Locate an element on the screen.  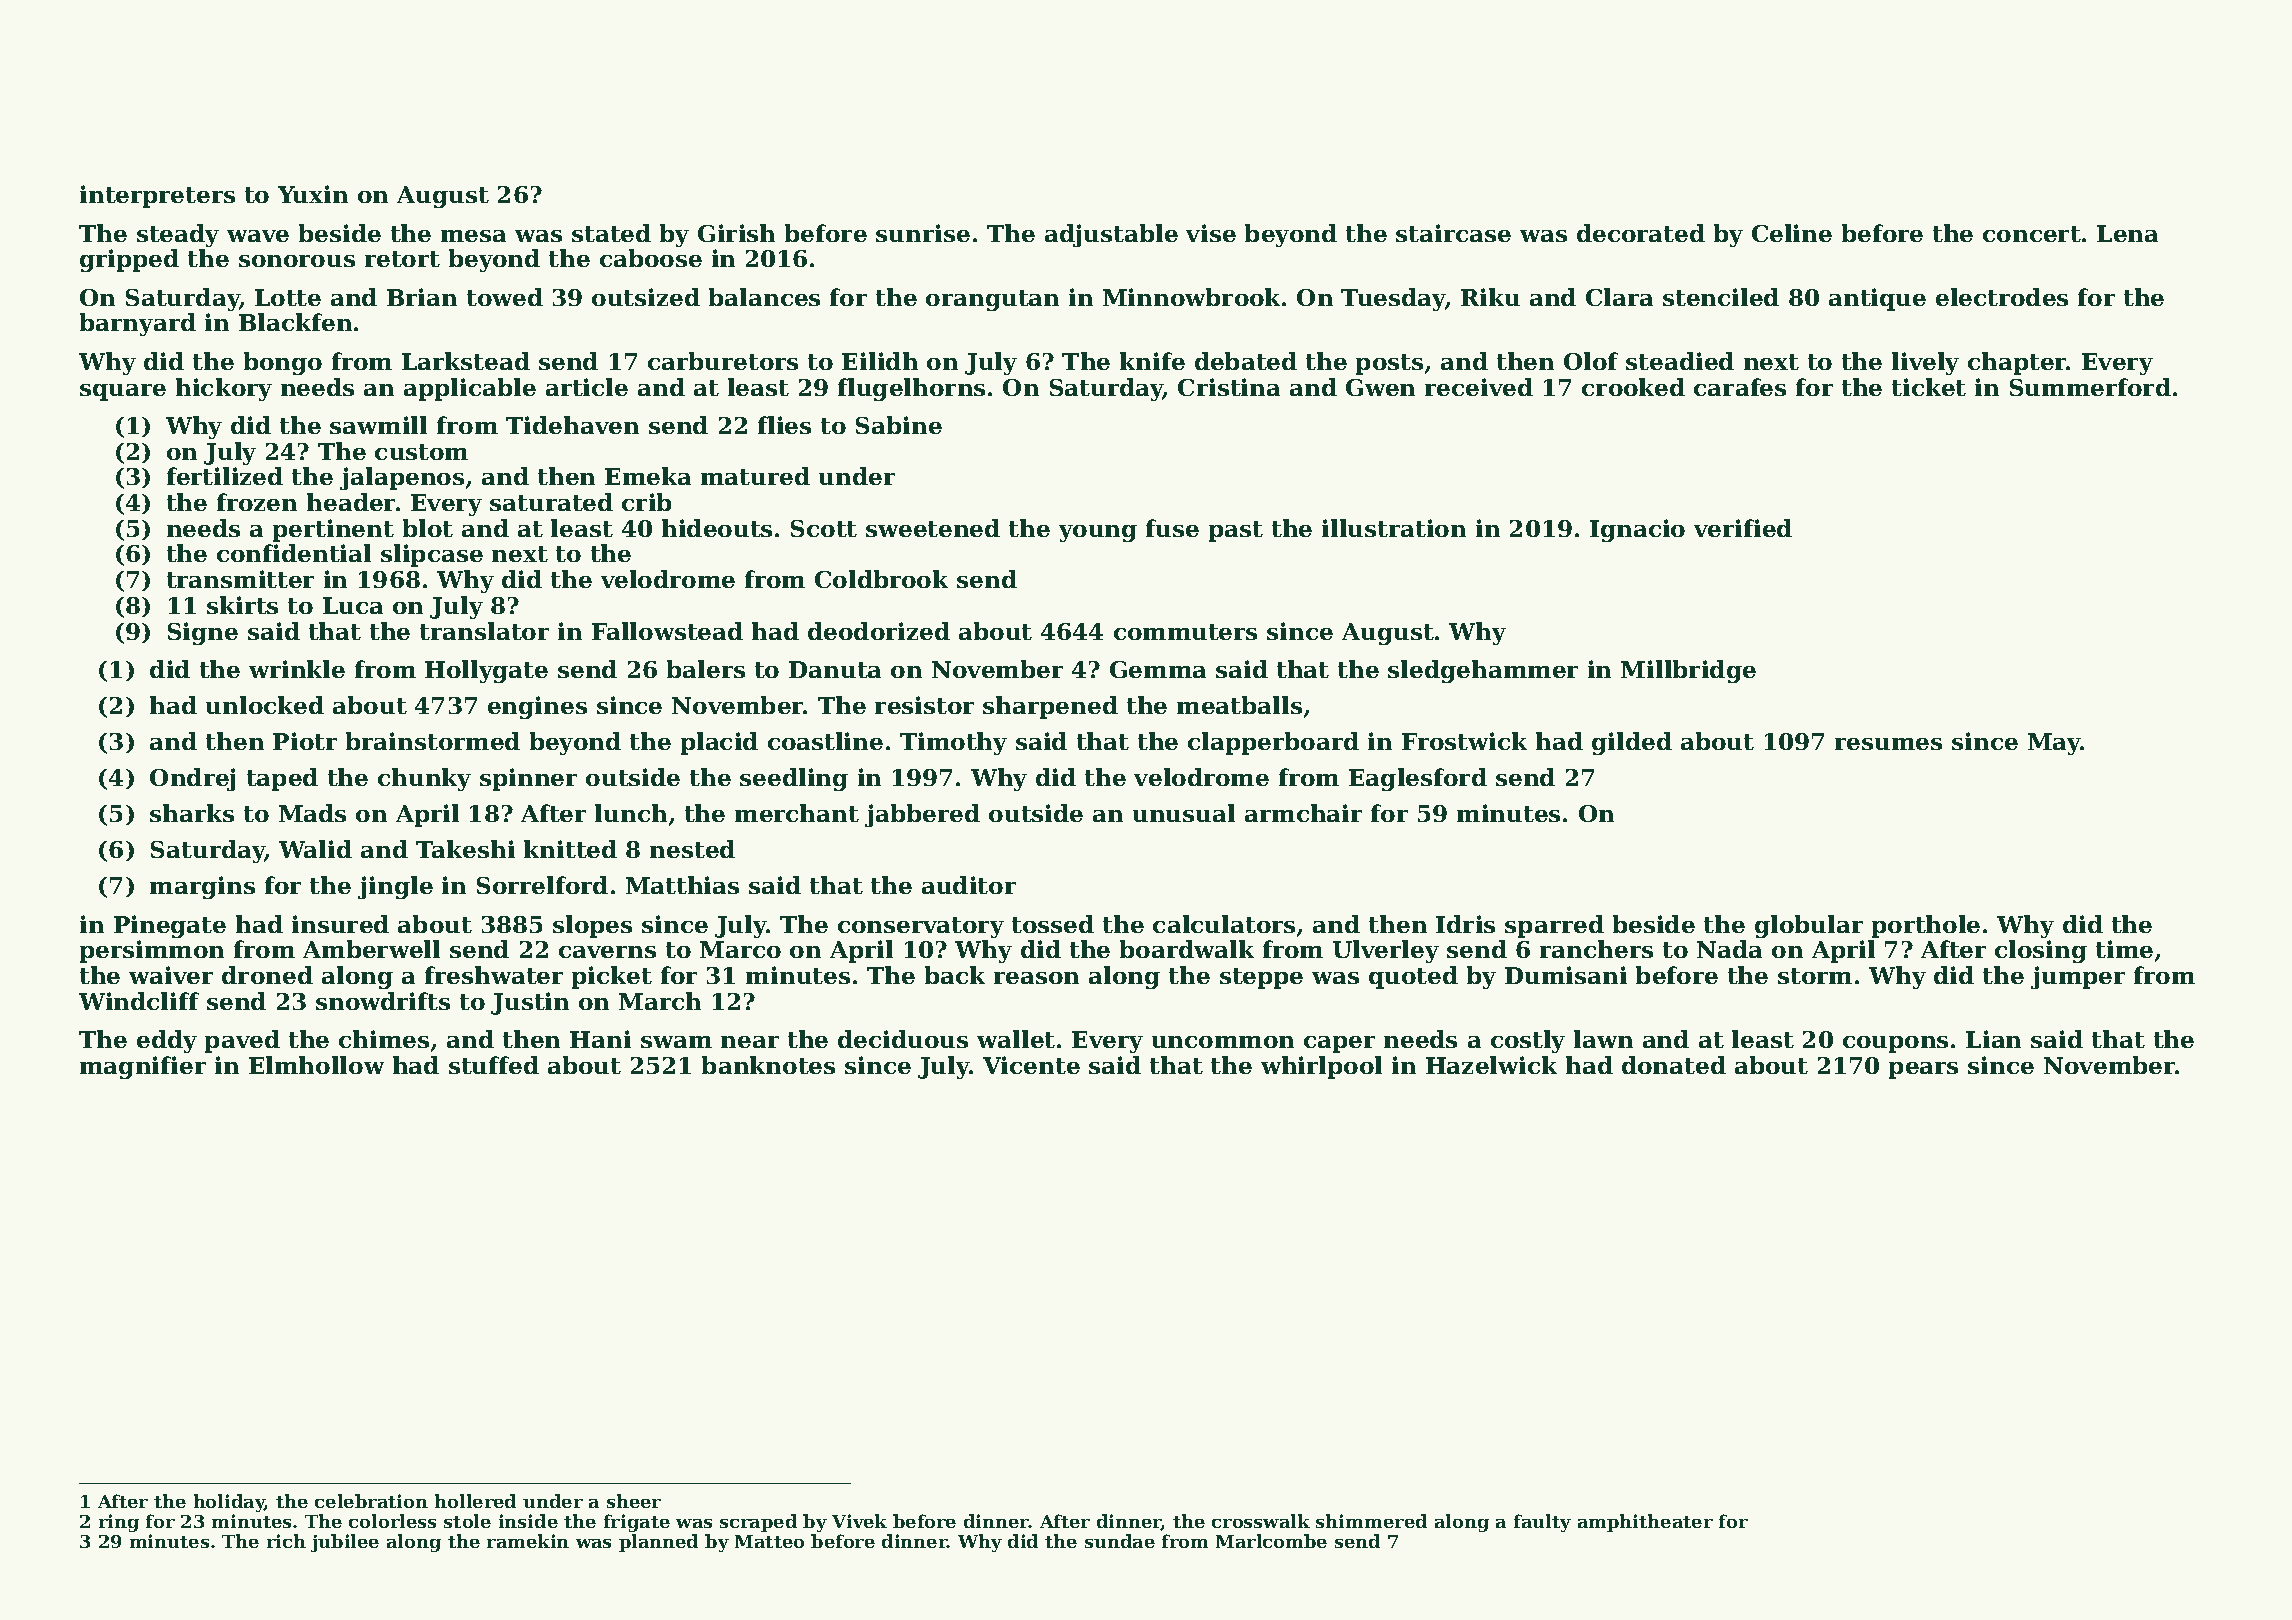
crosswalk is located at coordinates (1261, 1521).
